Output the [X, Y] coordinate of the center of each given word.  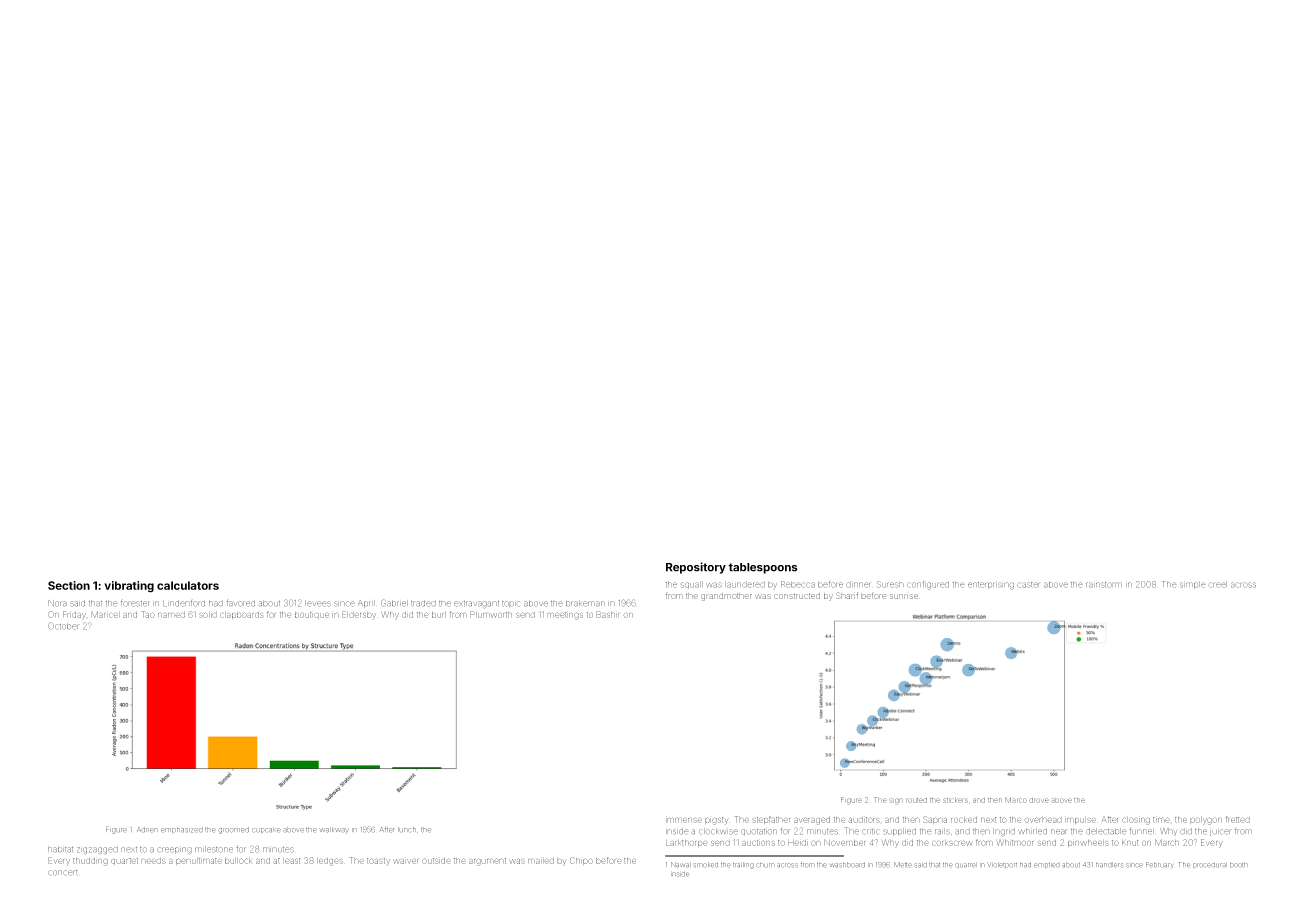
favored [240, 603]
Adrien [147, 830]
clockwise [718, 831]
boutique [312, 615]
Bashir [607, 614]
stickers [955, 800]
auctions [758, 843]
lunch [407, 830]
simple [1193, 585]
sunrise [904, 596]
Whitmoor [1014, 843]
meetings [565, 616]
